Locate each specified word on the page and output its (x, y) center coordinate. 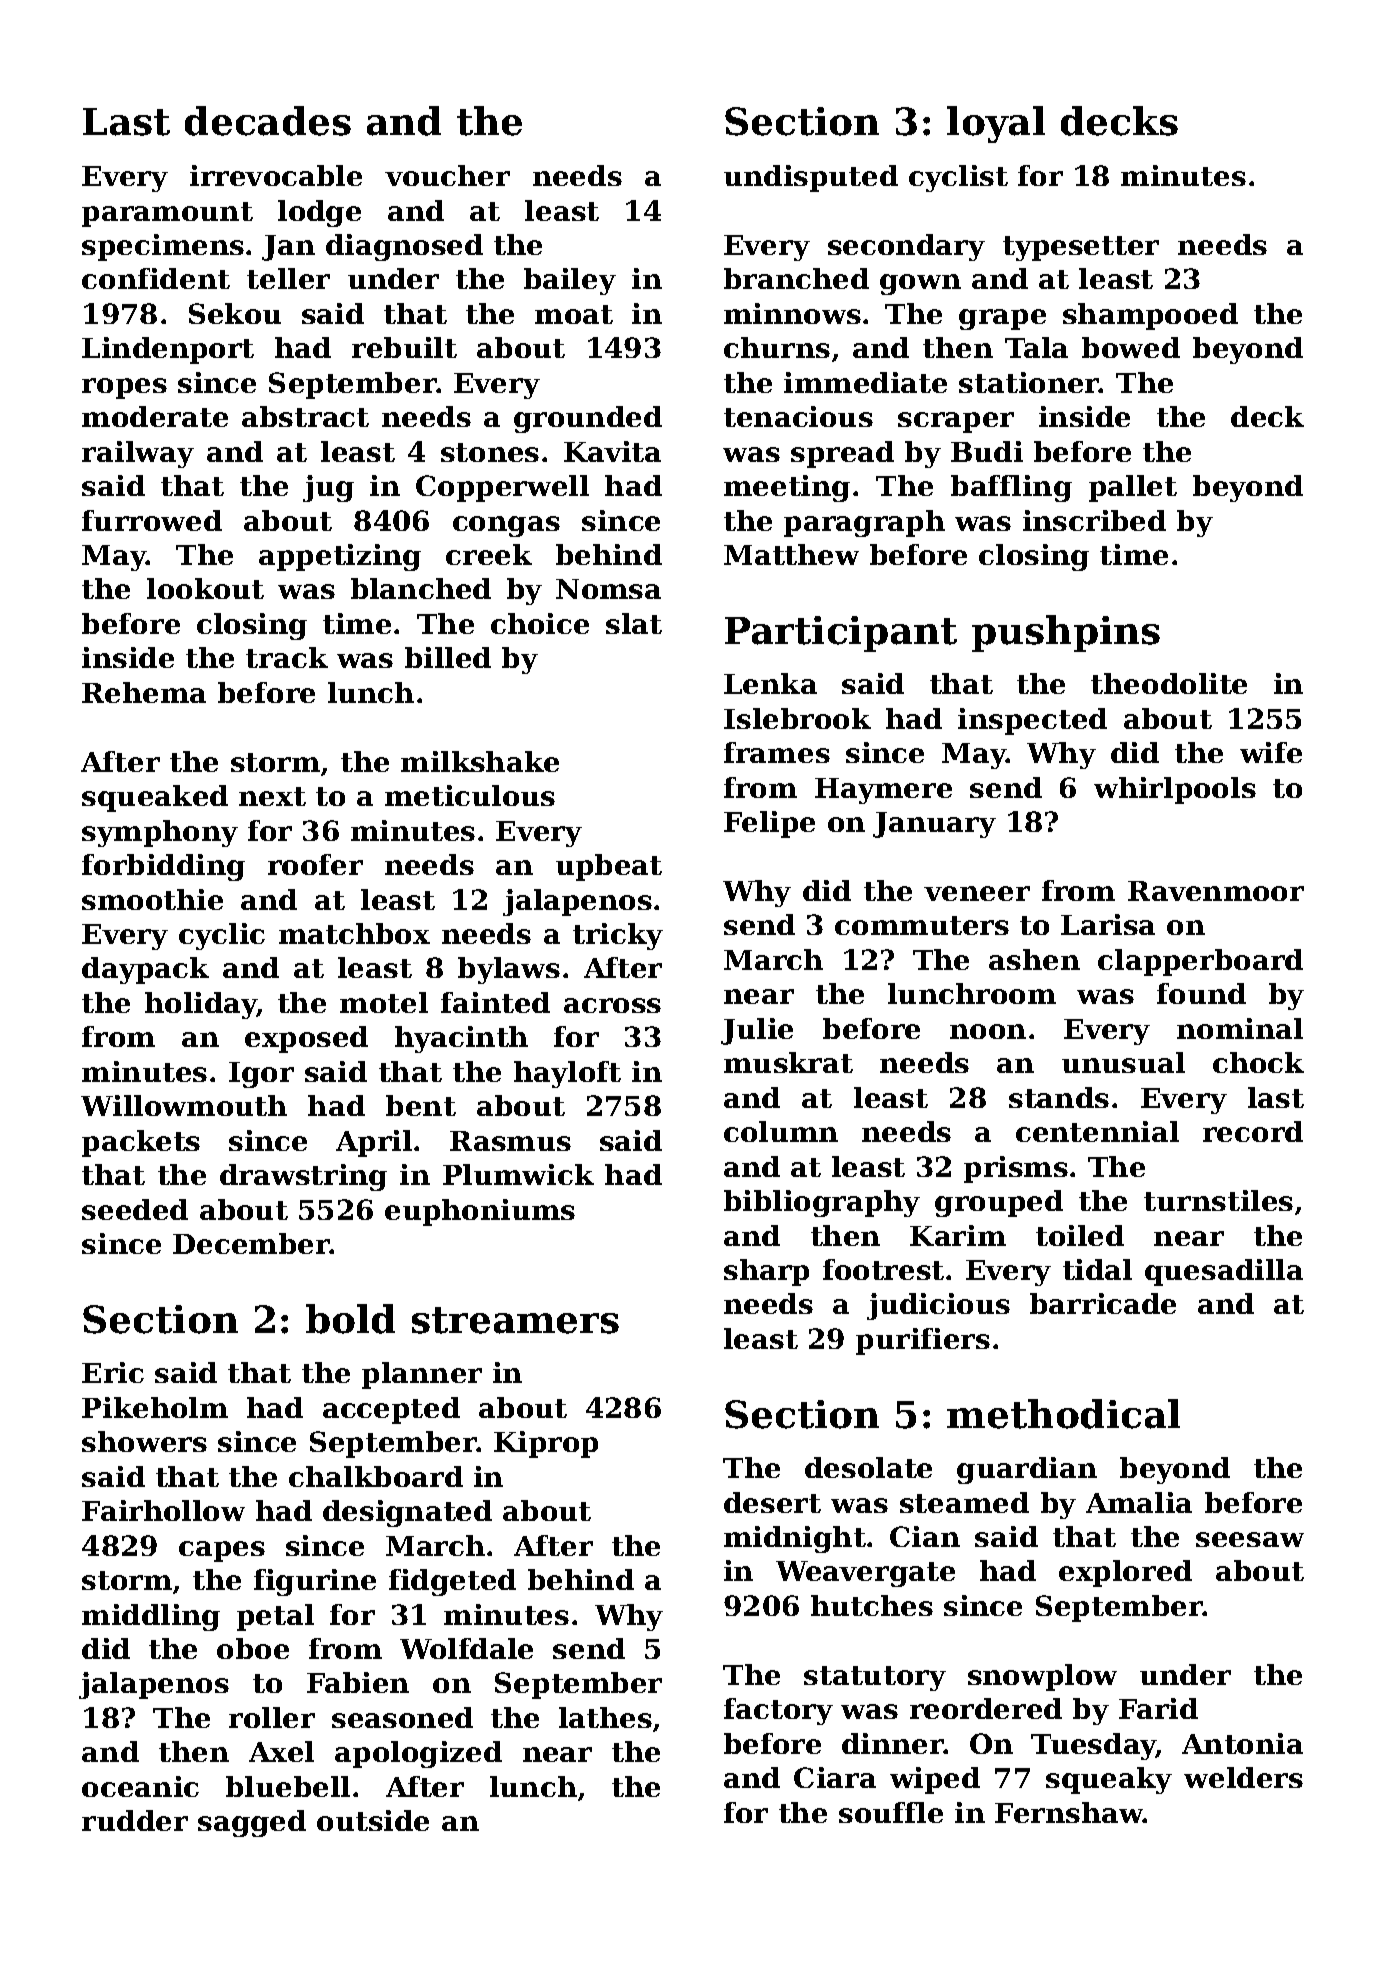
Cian (925, 1536)
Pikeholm (155, 1407)
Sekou (235, 313)
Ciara (835, 1777)
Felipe (769, 824)
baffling (1011, 488)
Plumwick (518, 1174)
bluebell (288, 1786)
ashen (1034, 959)
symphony (160, 833)
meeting (787, 488)
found (1201, 993)
